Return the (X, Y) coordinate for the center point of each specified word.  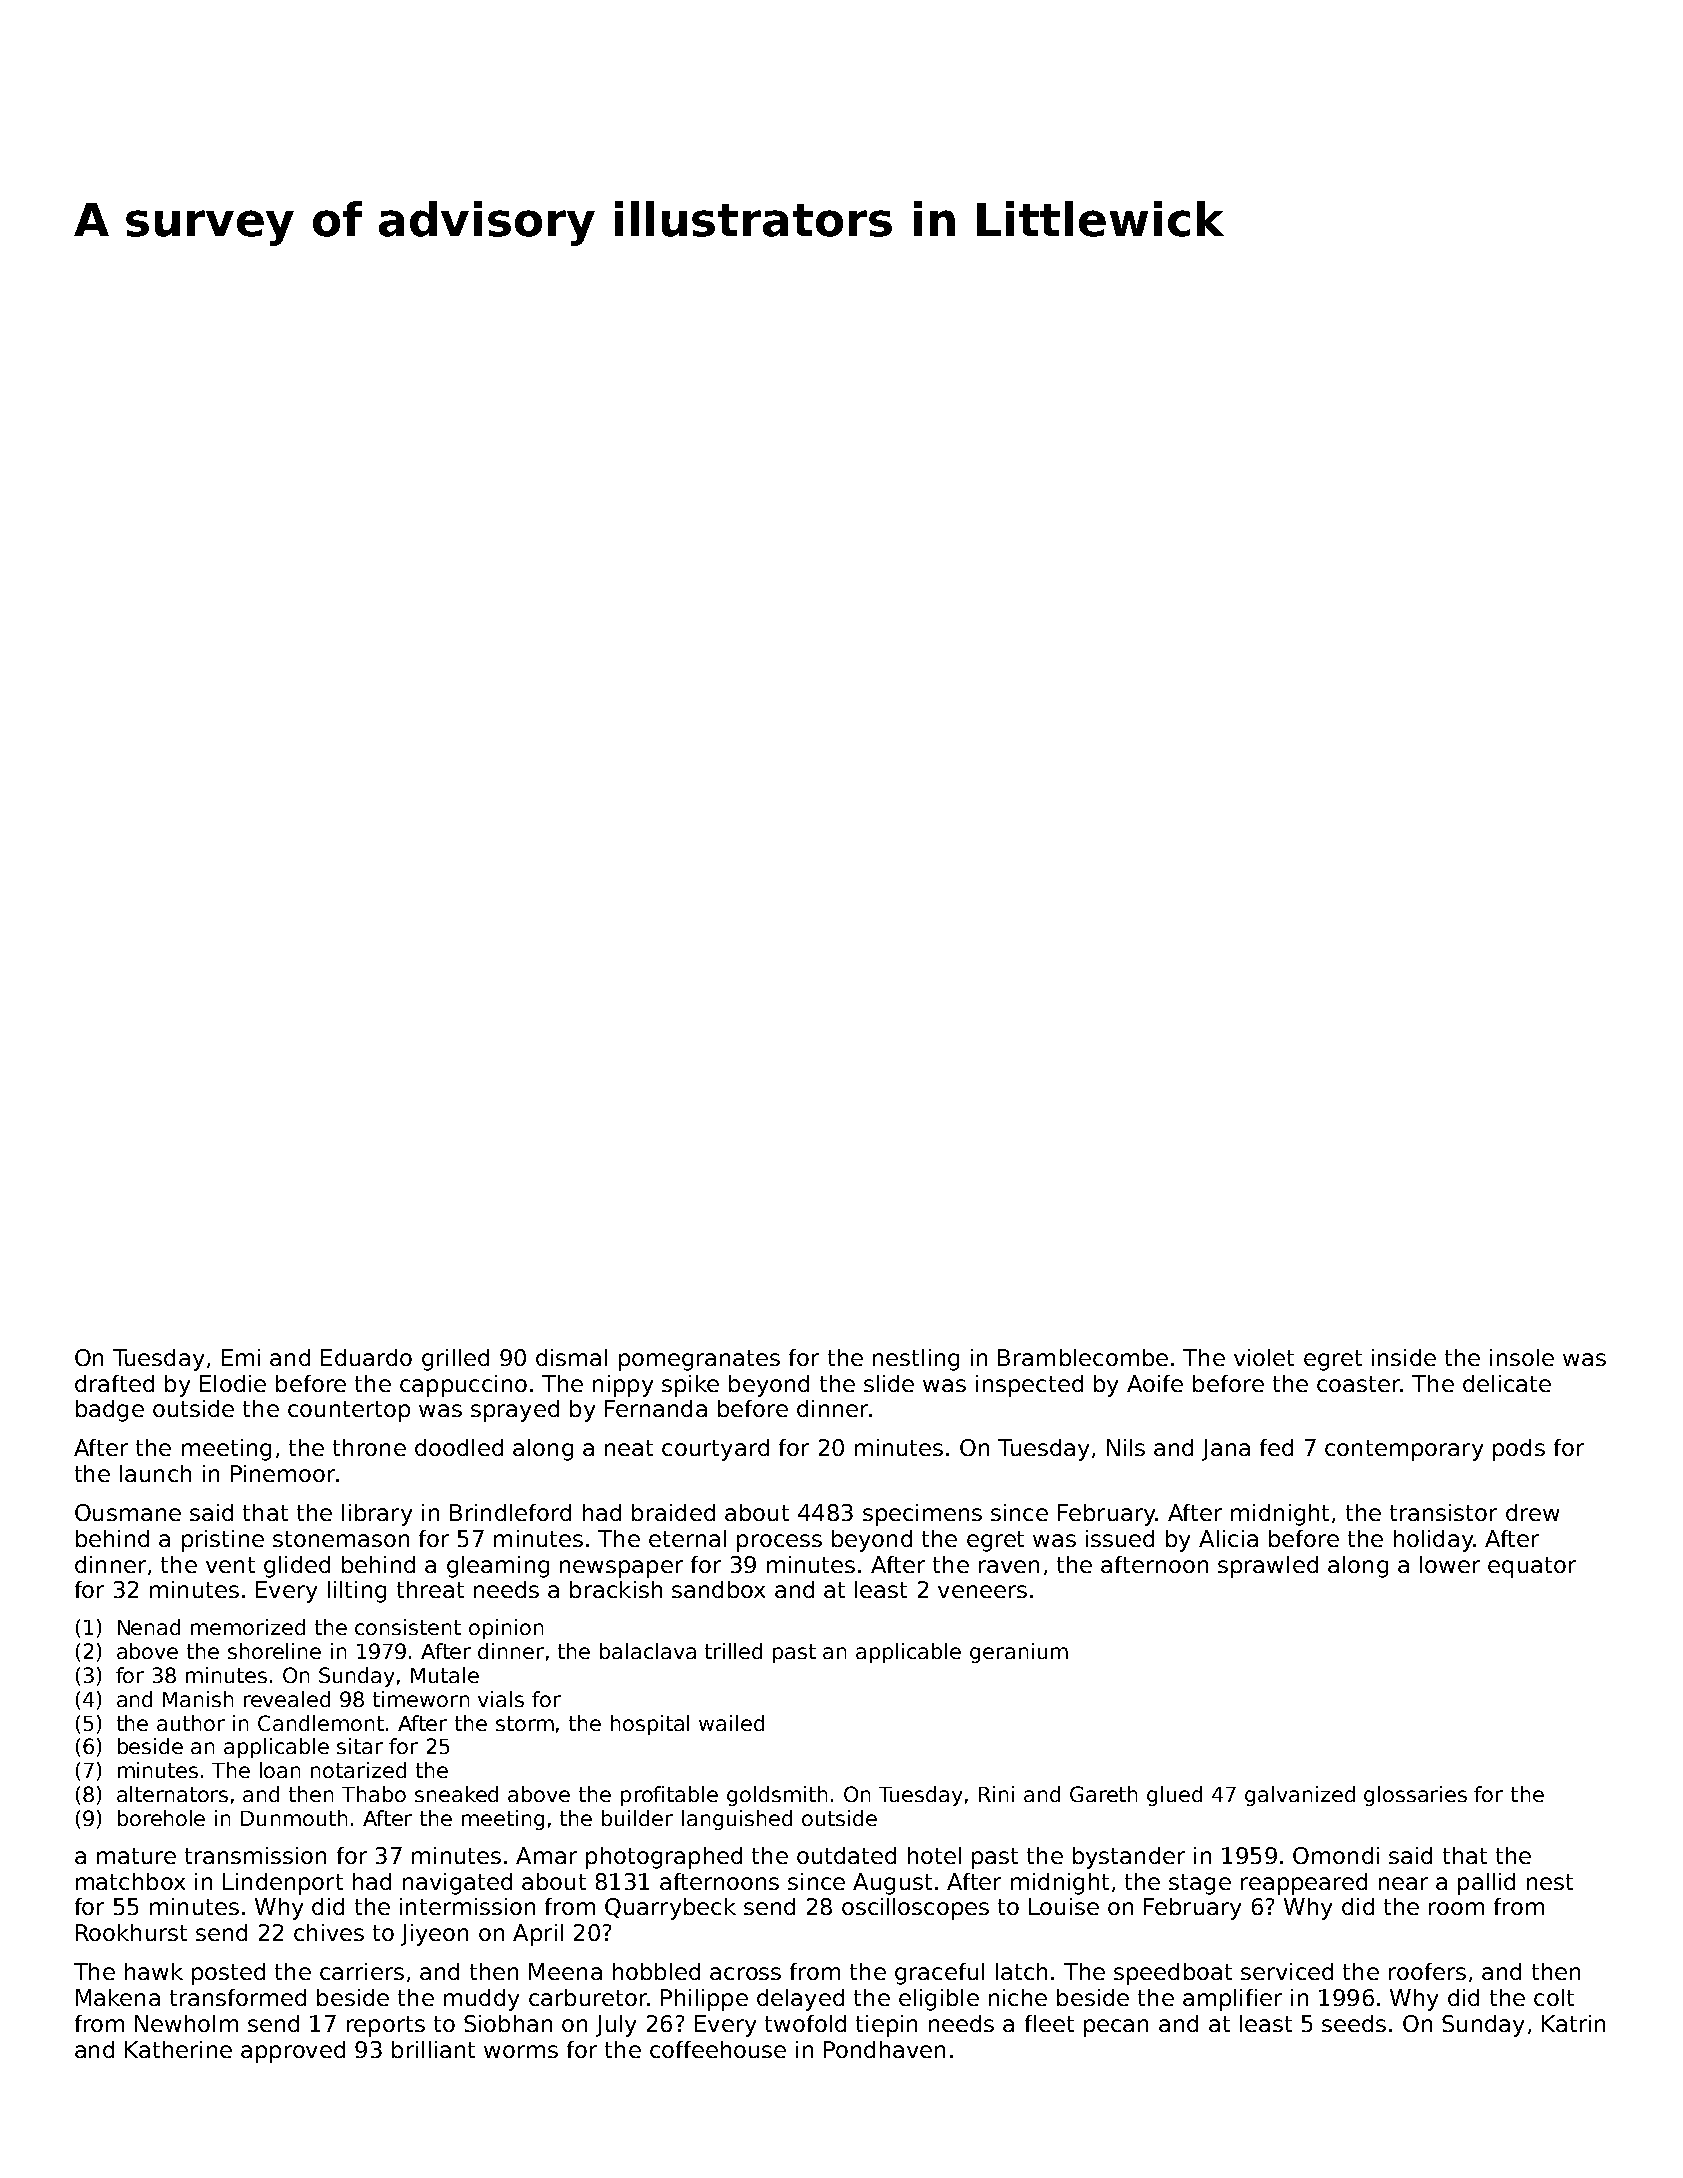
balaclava (648, 1651)
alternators (172, 1794)
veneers (982, 1591)
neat (629, 1448)
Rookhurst (131, 1932)
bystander (1129, 1858)
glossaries (1415, 1796)
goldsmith (777, 1796)
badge (110, 1411)
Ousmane (128, 1512)
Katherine (178, 2049)
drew (1532, 1512)
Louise (1064, 1906)
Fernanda (656, 1408)
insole (1522, 1357)
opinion (506, 1629)
